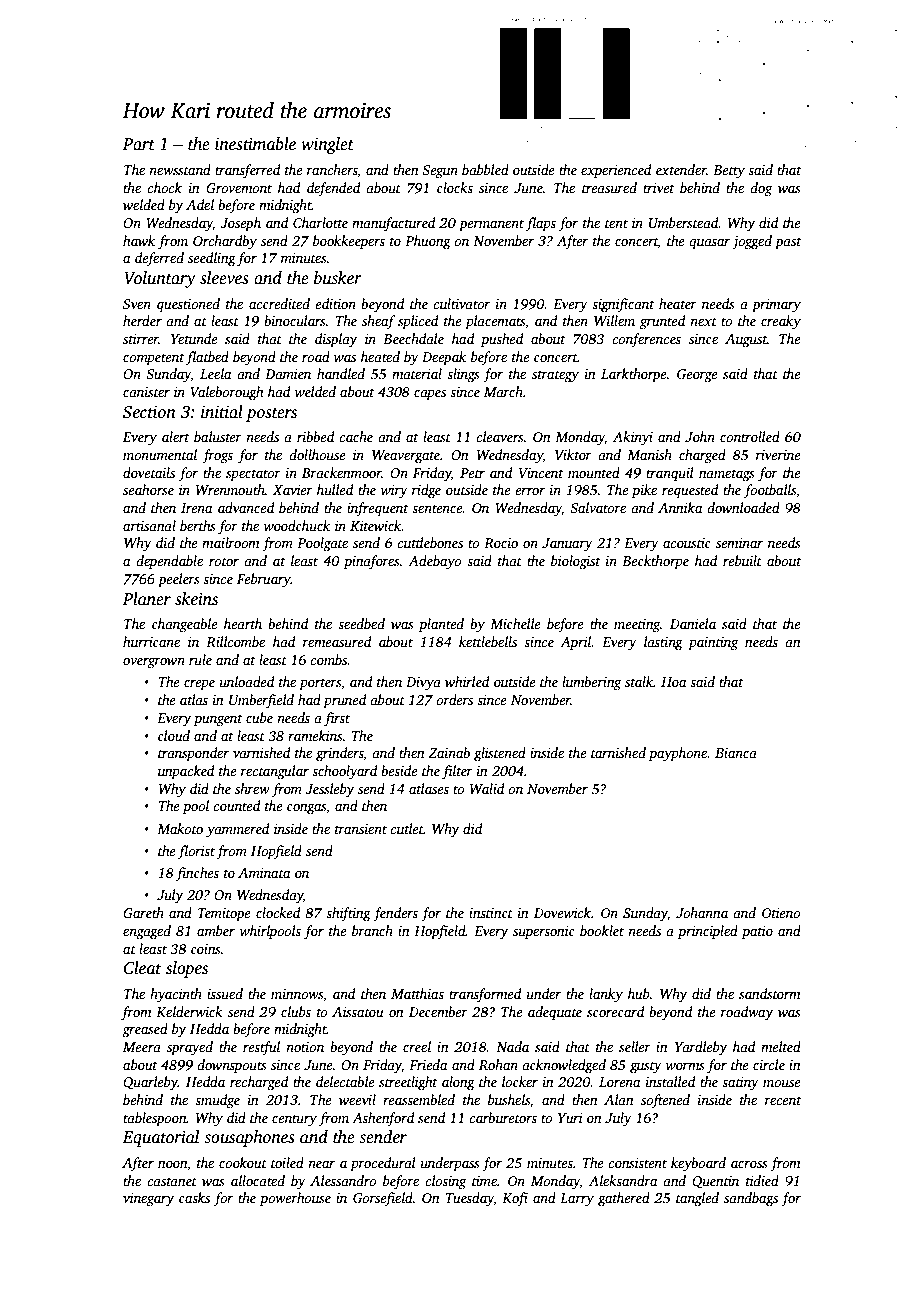  Describe the element at coordinates (139, 240) in the page. I see `hawk` at that location.
